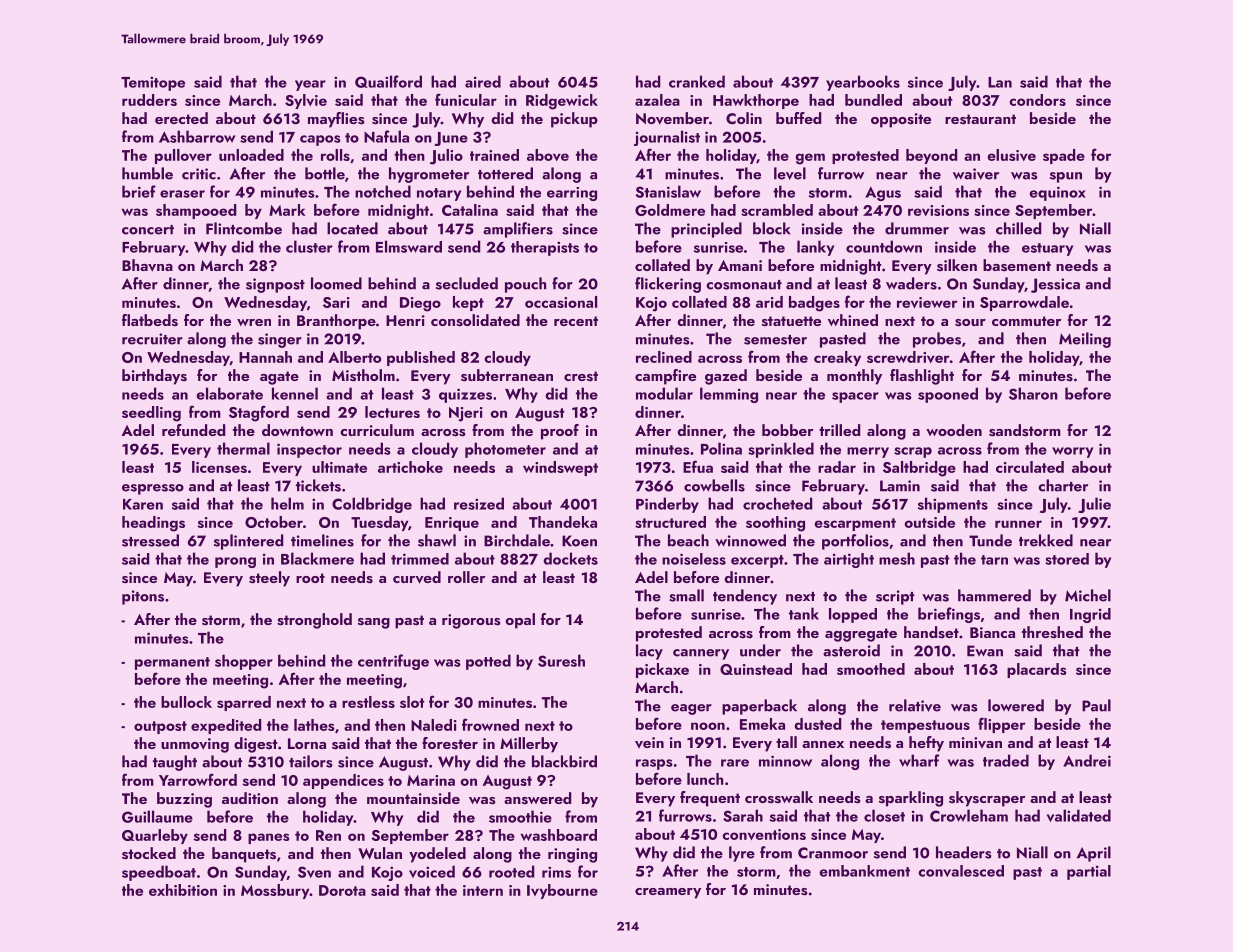  I want to click on script, so click(895, 597).
